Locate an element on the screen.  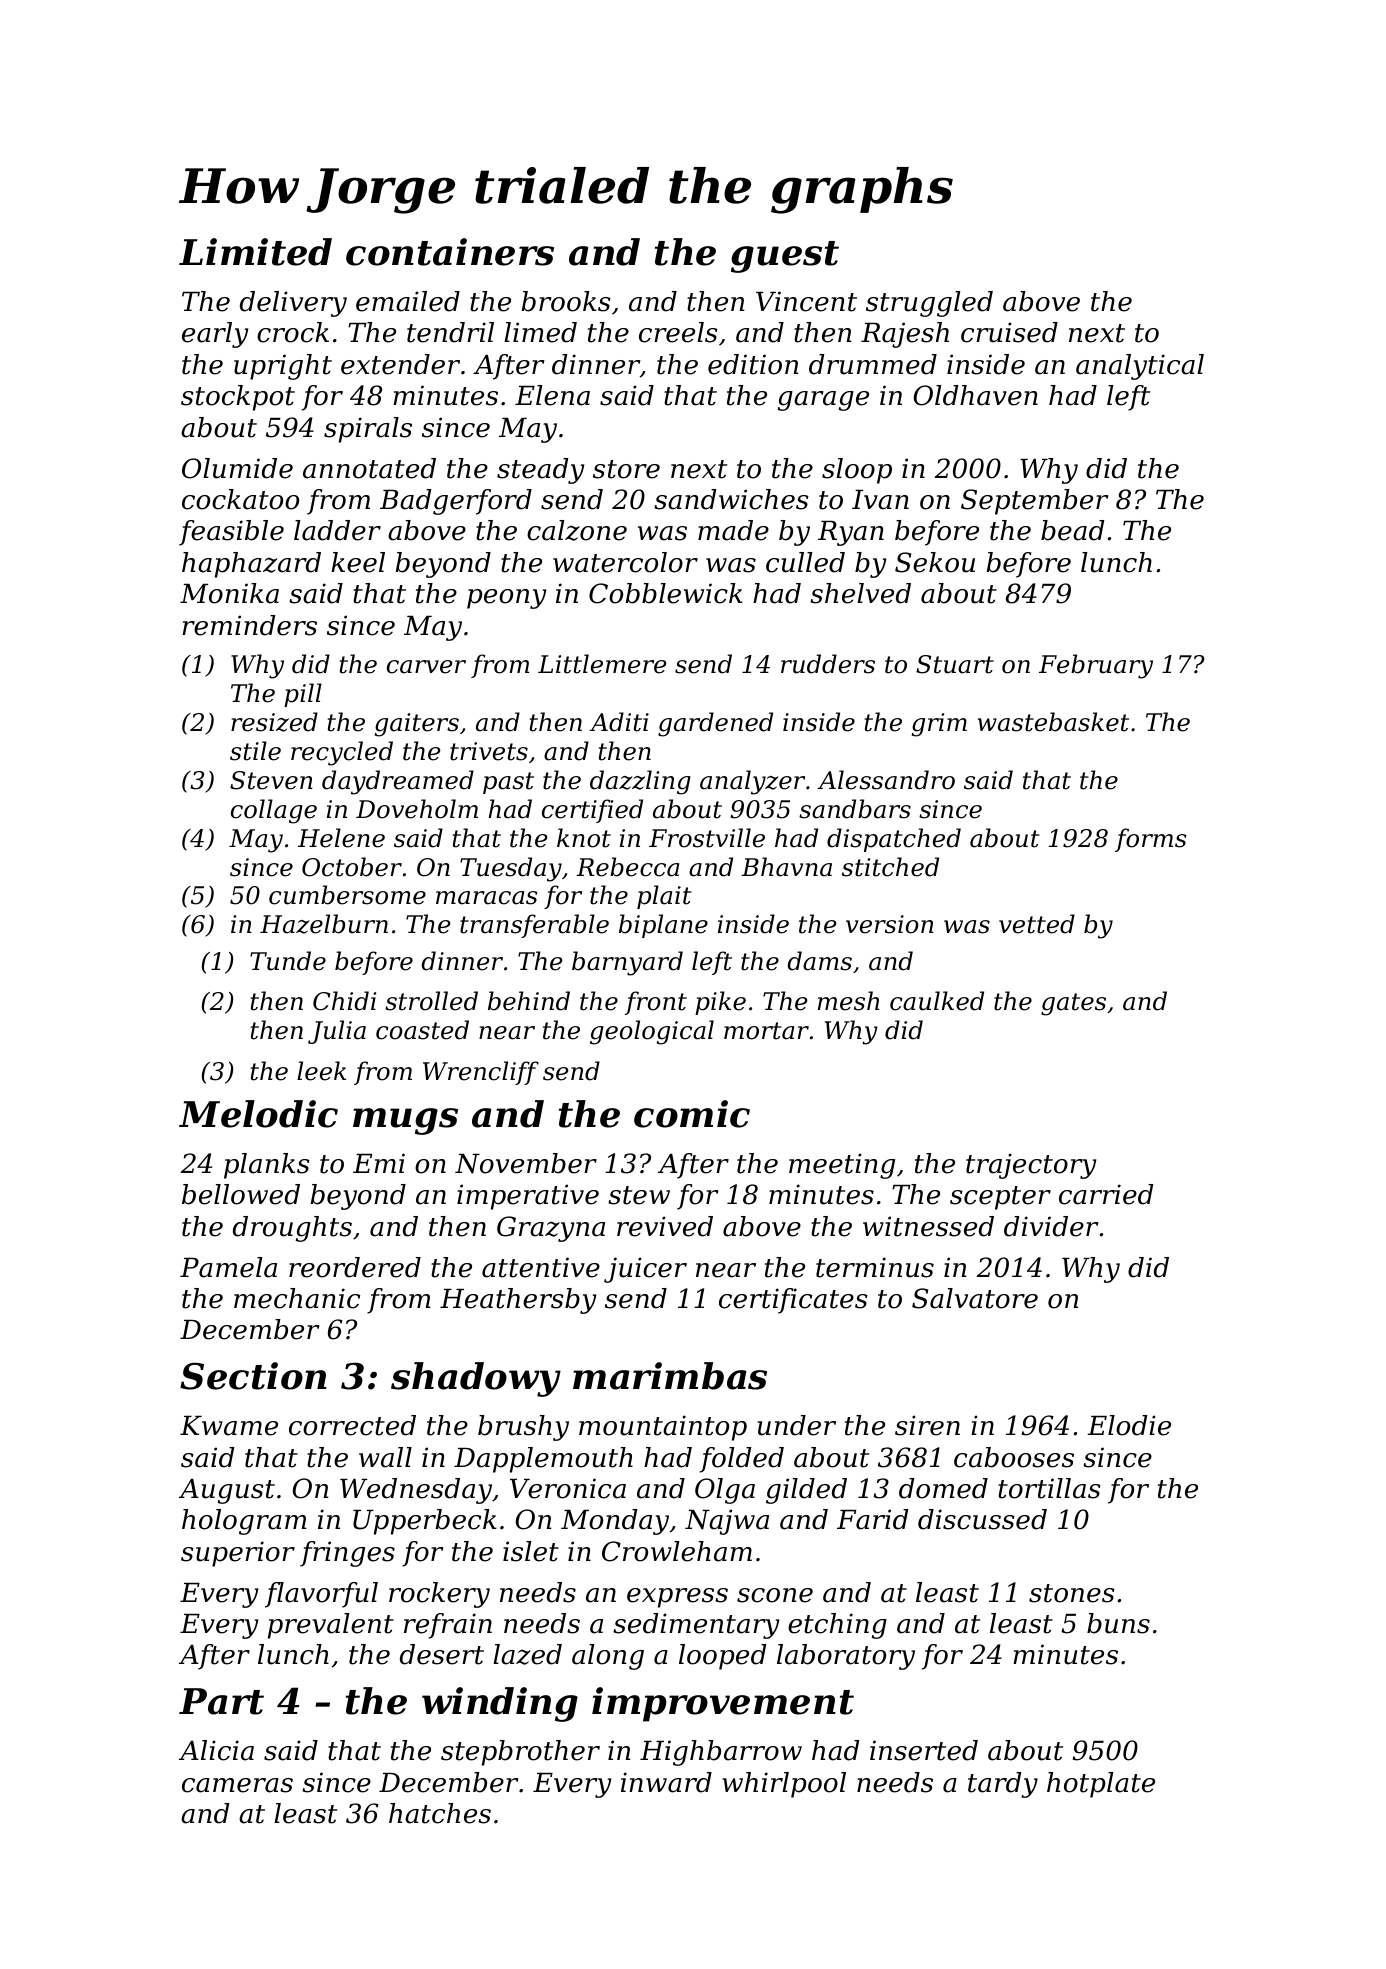
bead is located at coordinates (1072, 530).
